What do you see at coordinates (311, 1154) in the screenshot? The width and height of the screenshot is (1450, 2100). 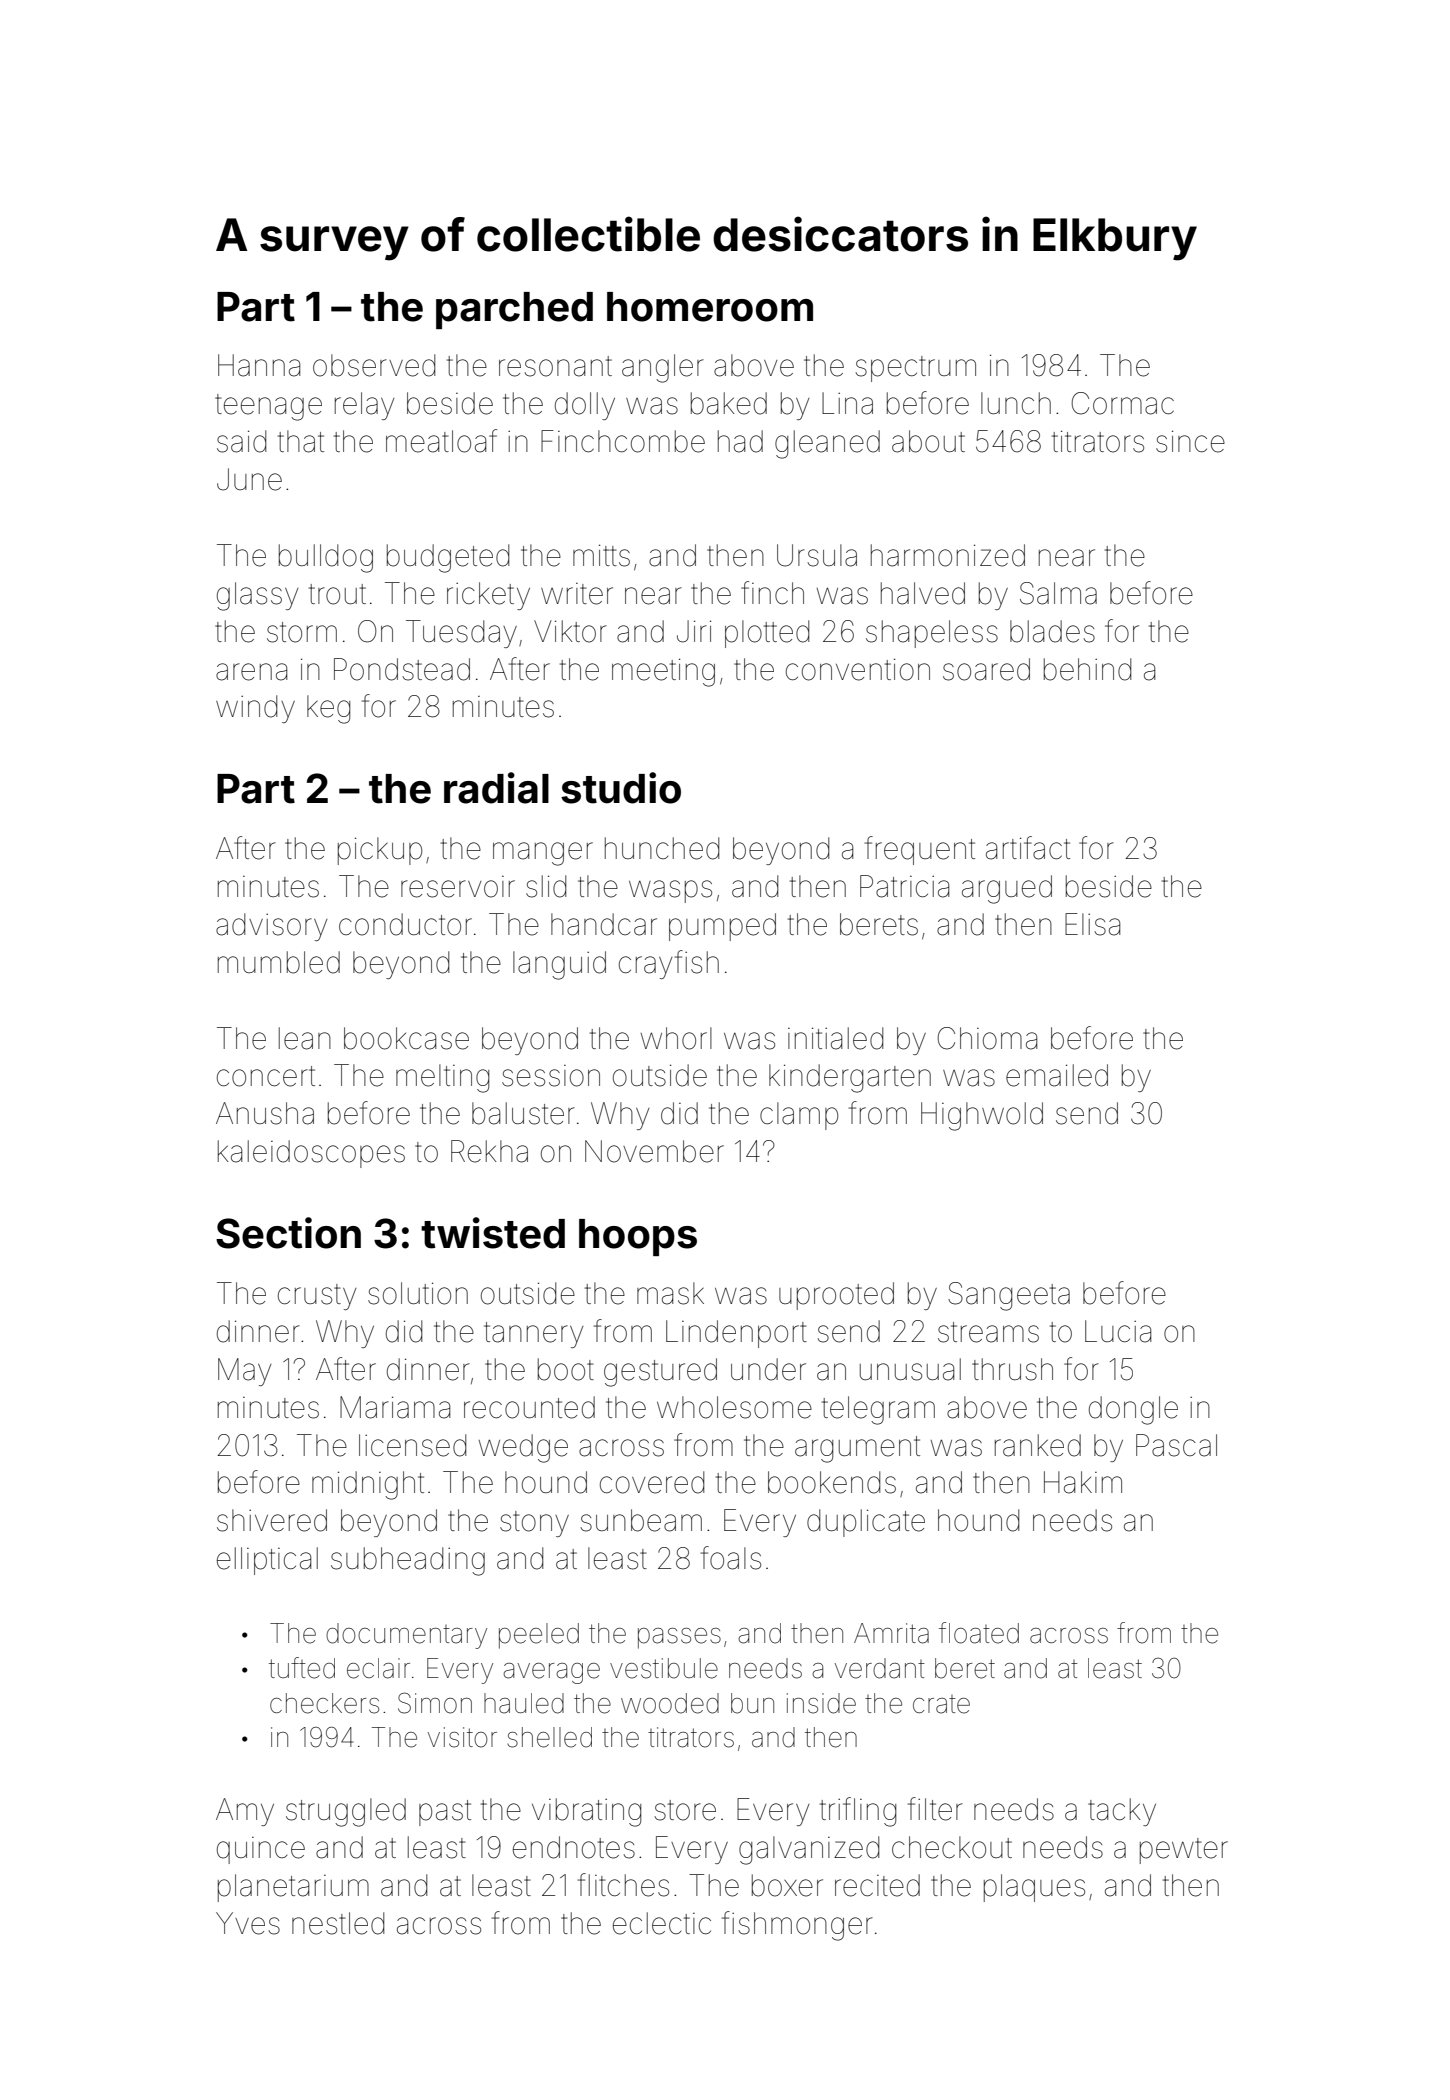 I see `kaleidoscopes` at bounding box center [311, 1154].
